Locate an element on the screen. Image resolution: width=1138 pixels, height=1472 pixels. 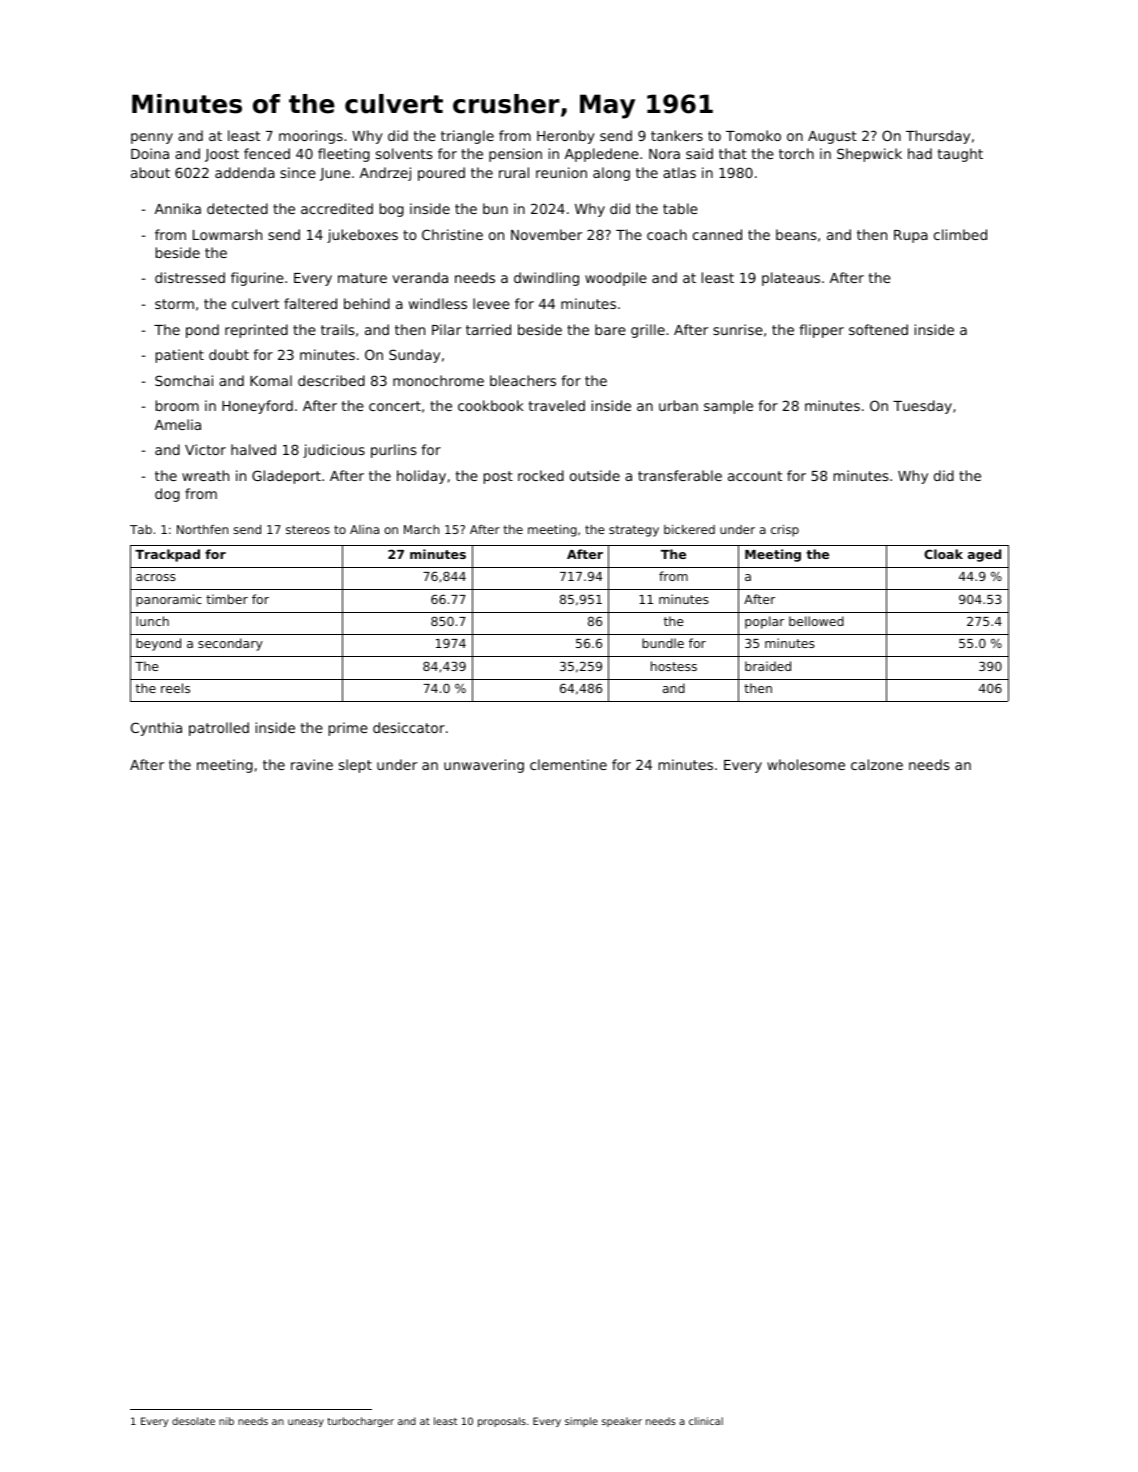
Cloak is located at coordinates (943, 554).
